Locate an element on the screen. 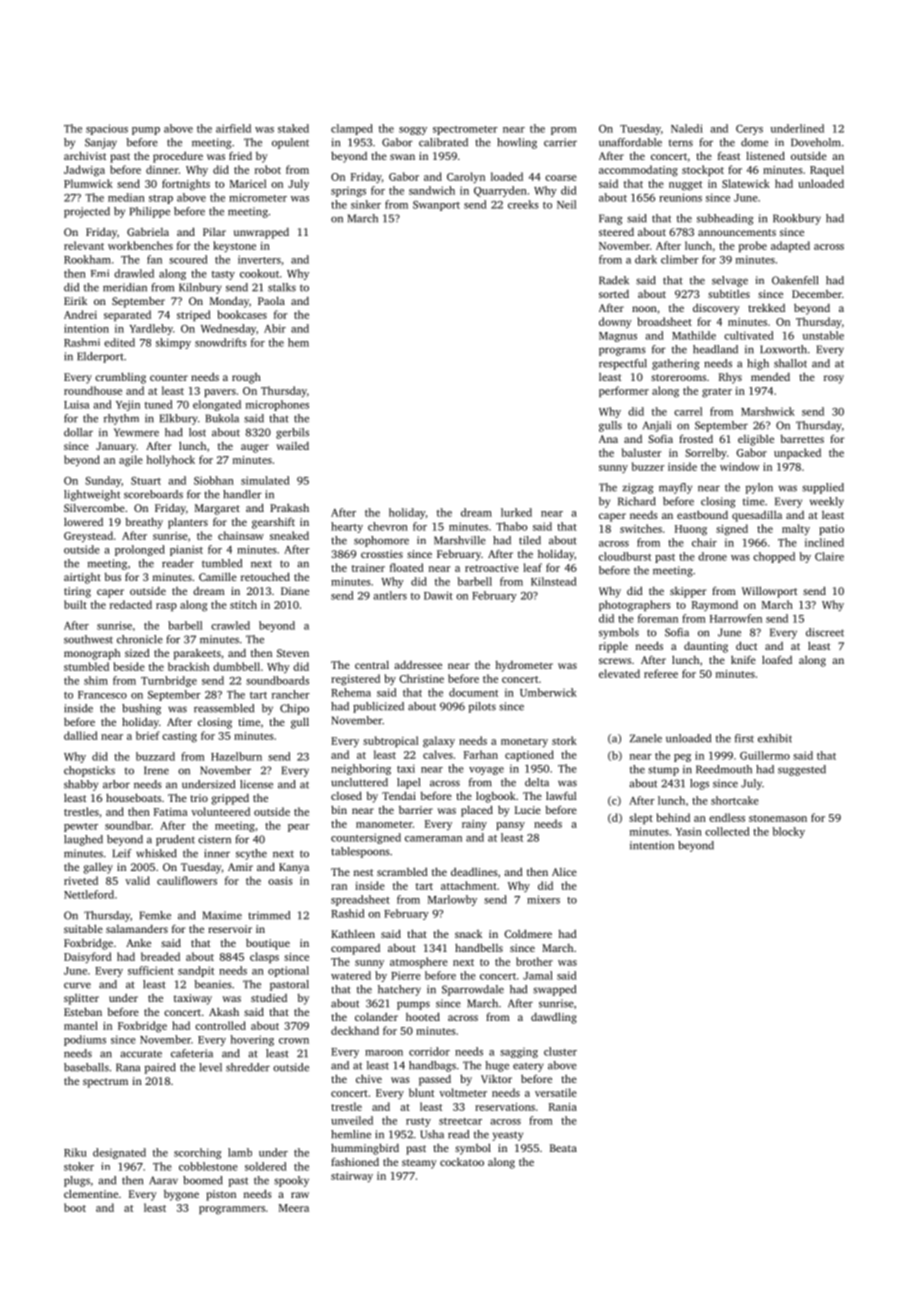 The image size is (908, 1316). Beata is located at coordinates (563, 1148).
